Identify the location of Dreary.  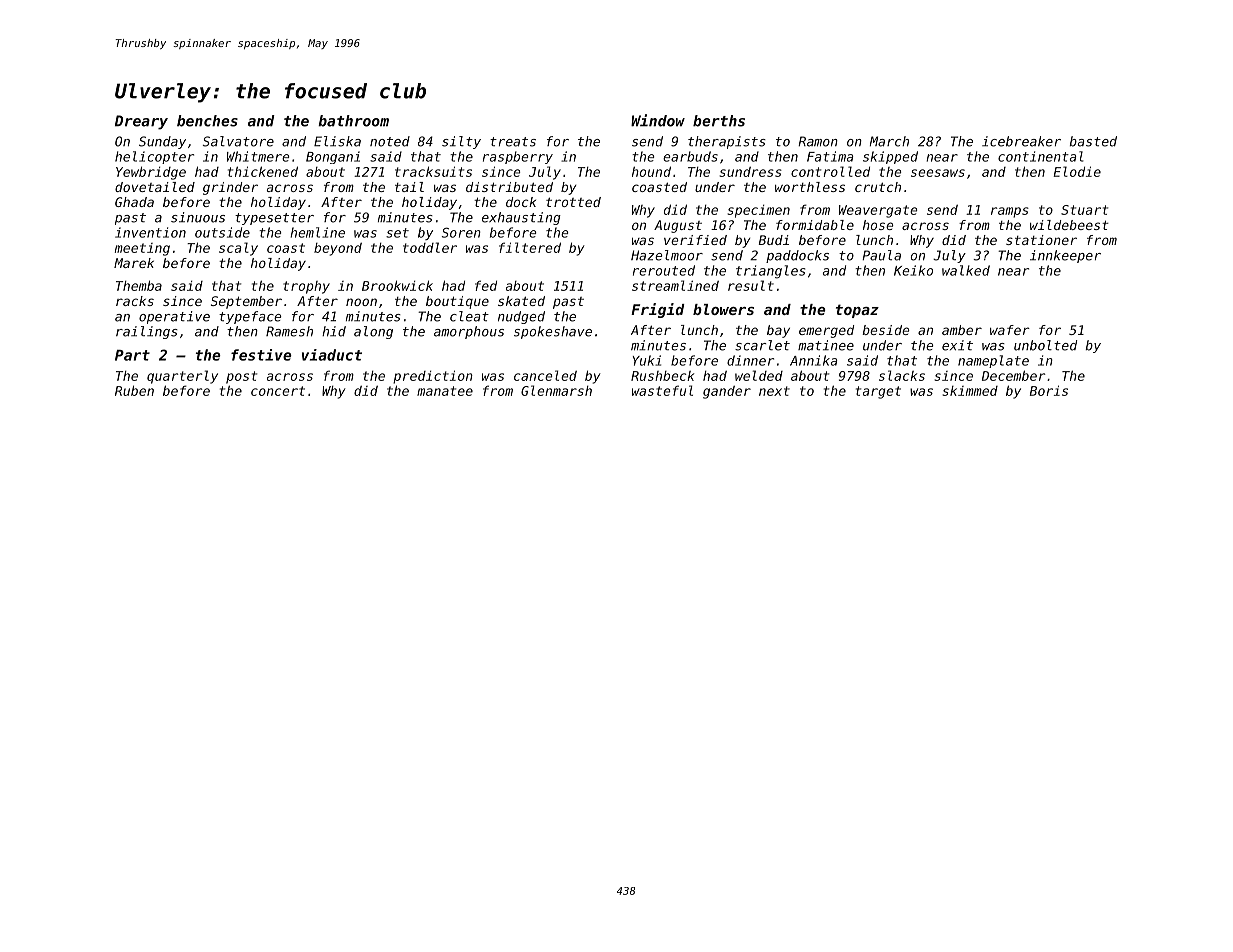
(141, 122).
